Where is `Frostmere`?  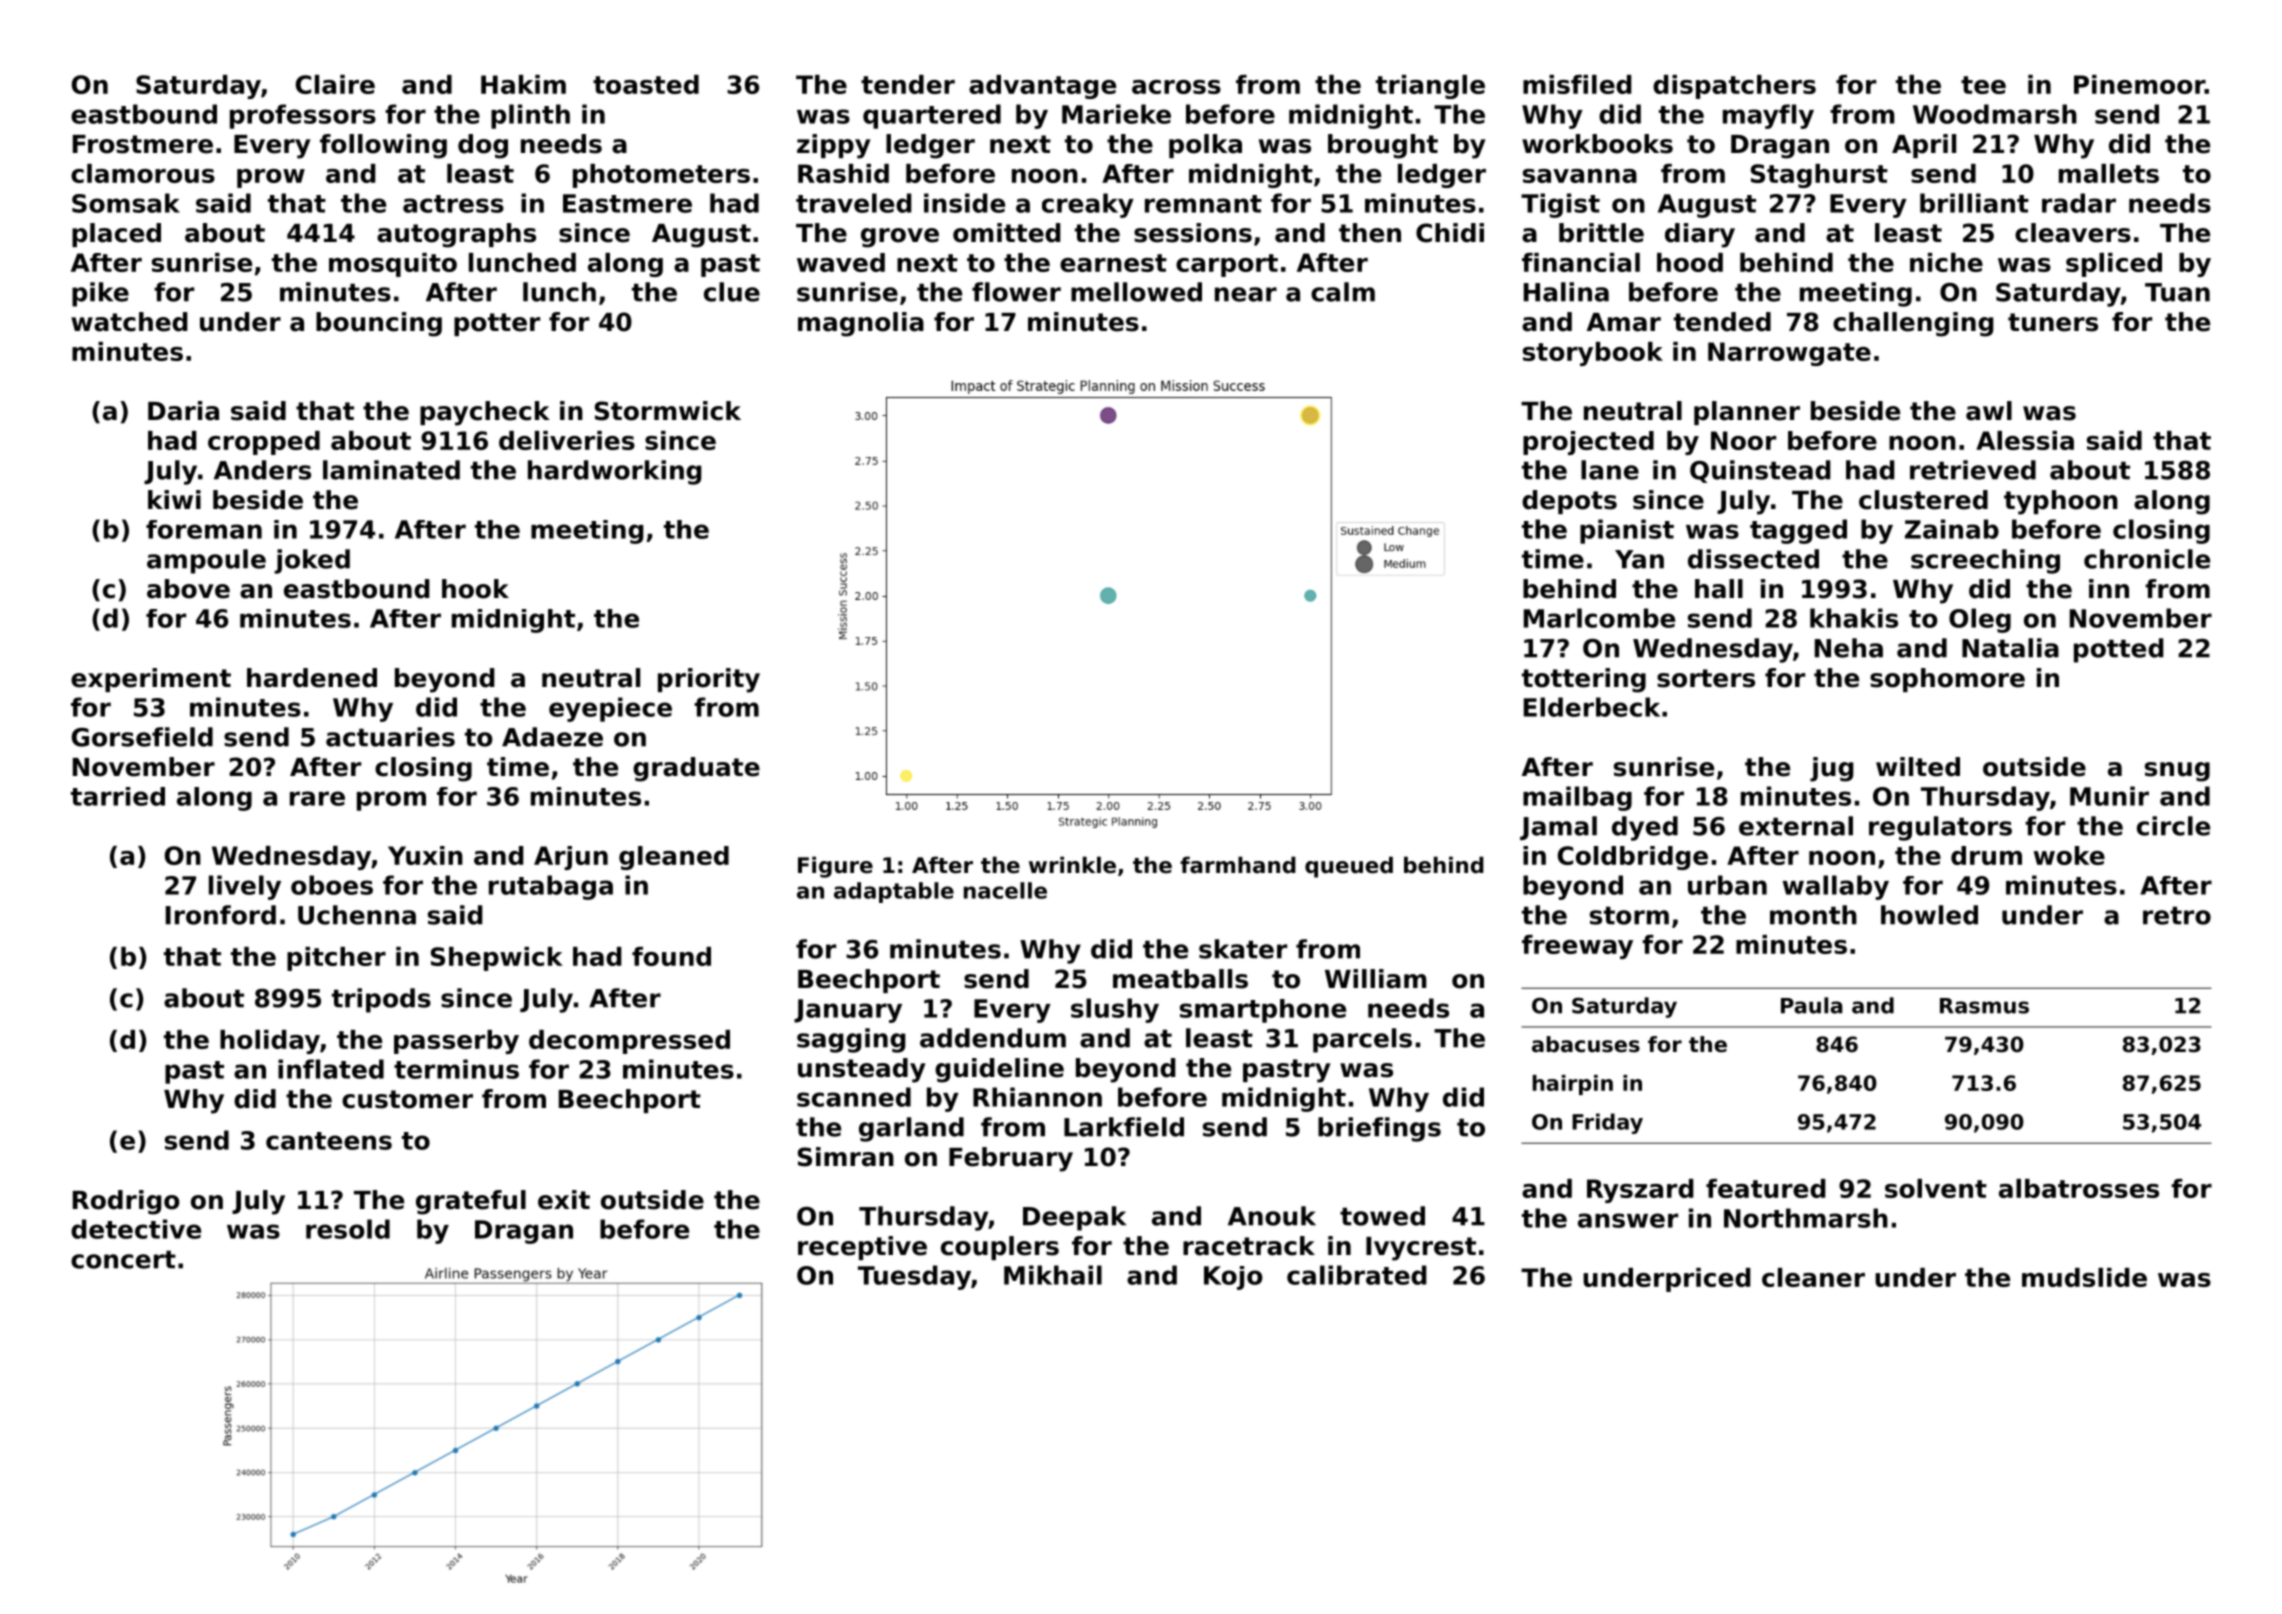
Frostmere is located at coordinates (143, 144).
